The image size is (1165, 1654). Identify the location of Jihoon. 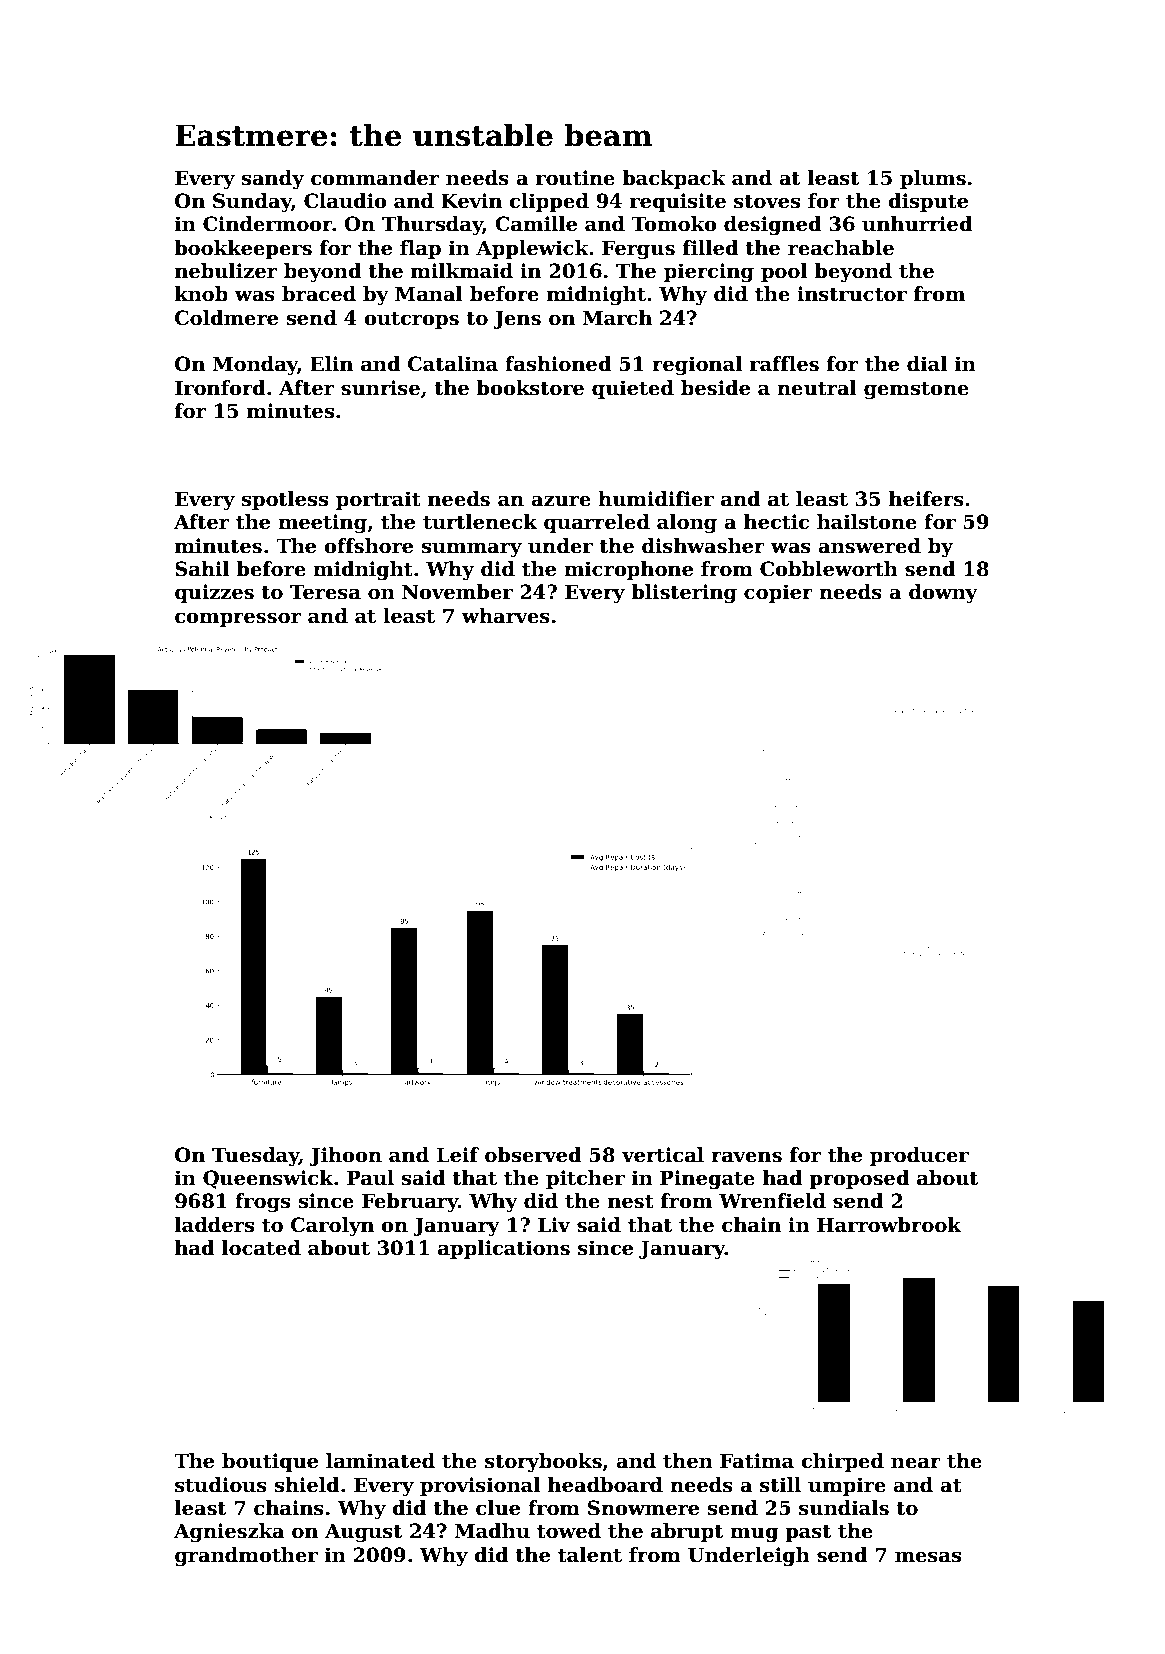
(346, 1156).
